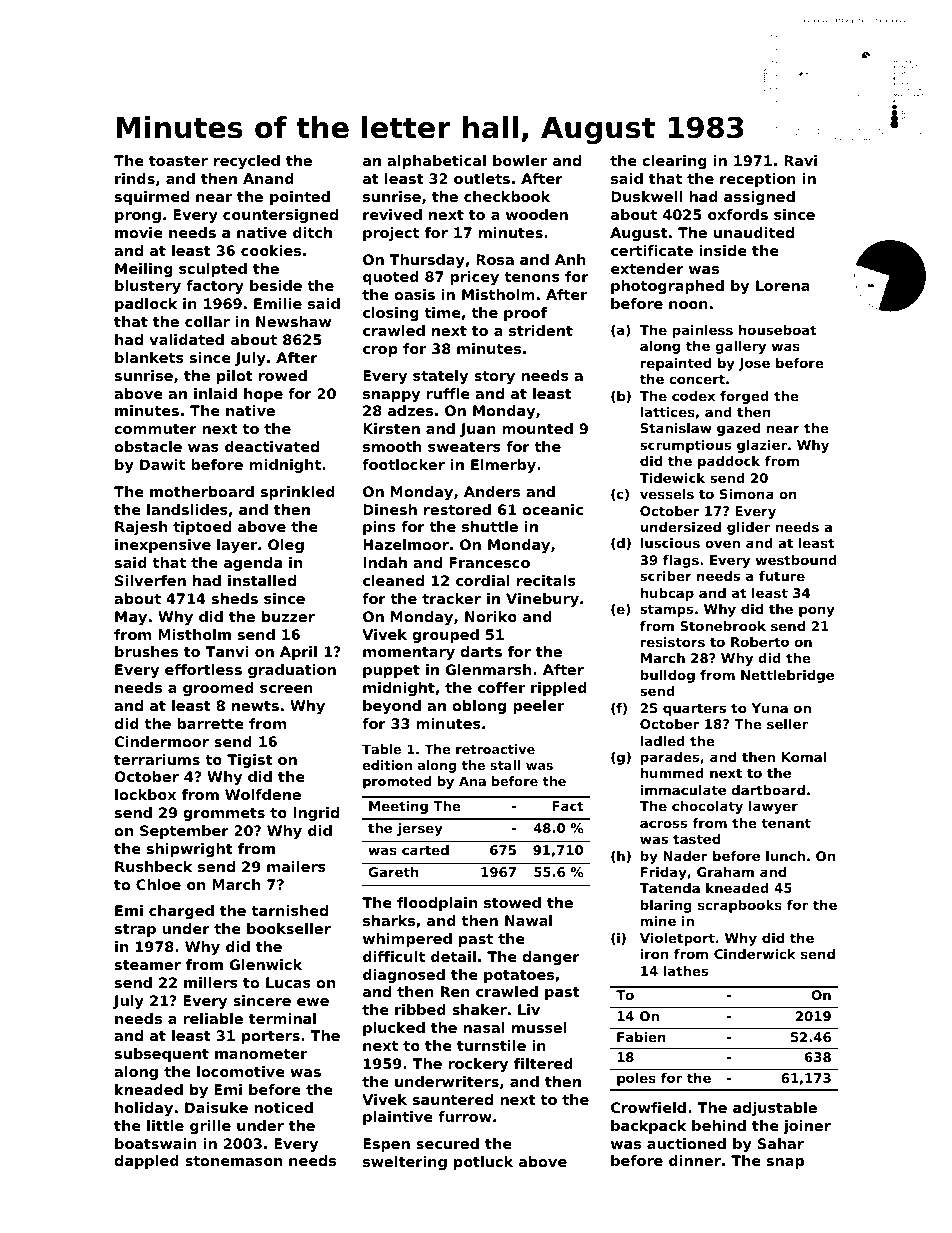  Describe the element at coordinates (481, 651) in the page. I see `darts` at that location.
